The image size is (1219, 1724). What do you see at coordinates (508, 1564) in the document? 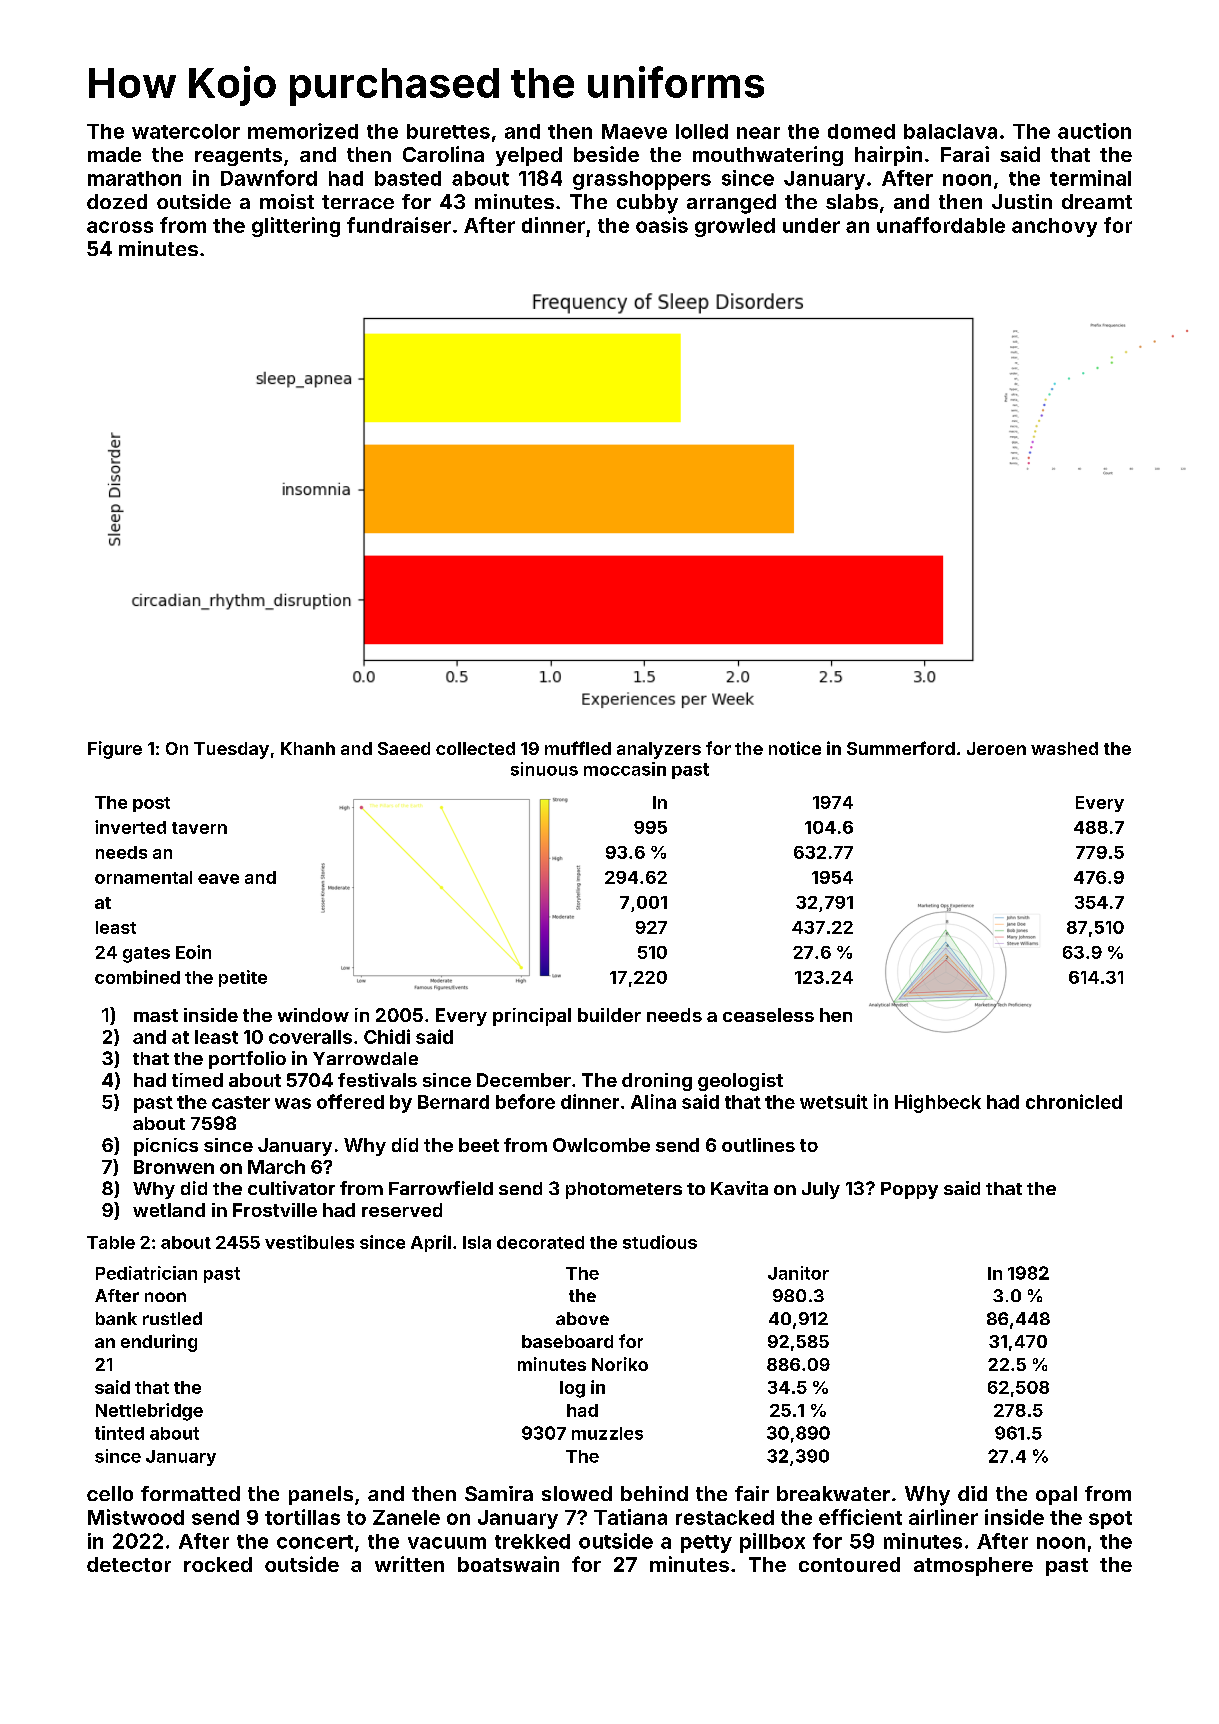
I see `boatswain` at bounding box center [508, 1564].
